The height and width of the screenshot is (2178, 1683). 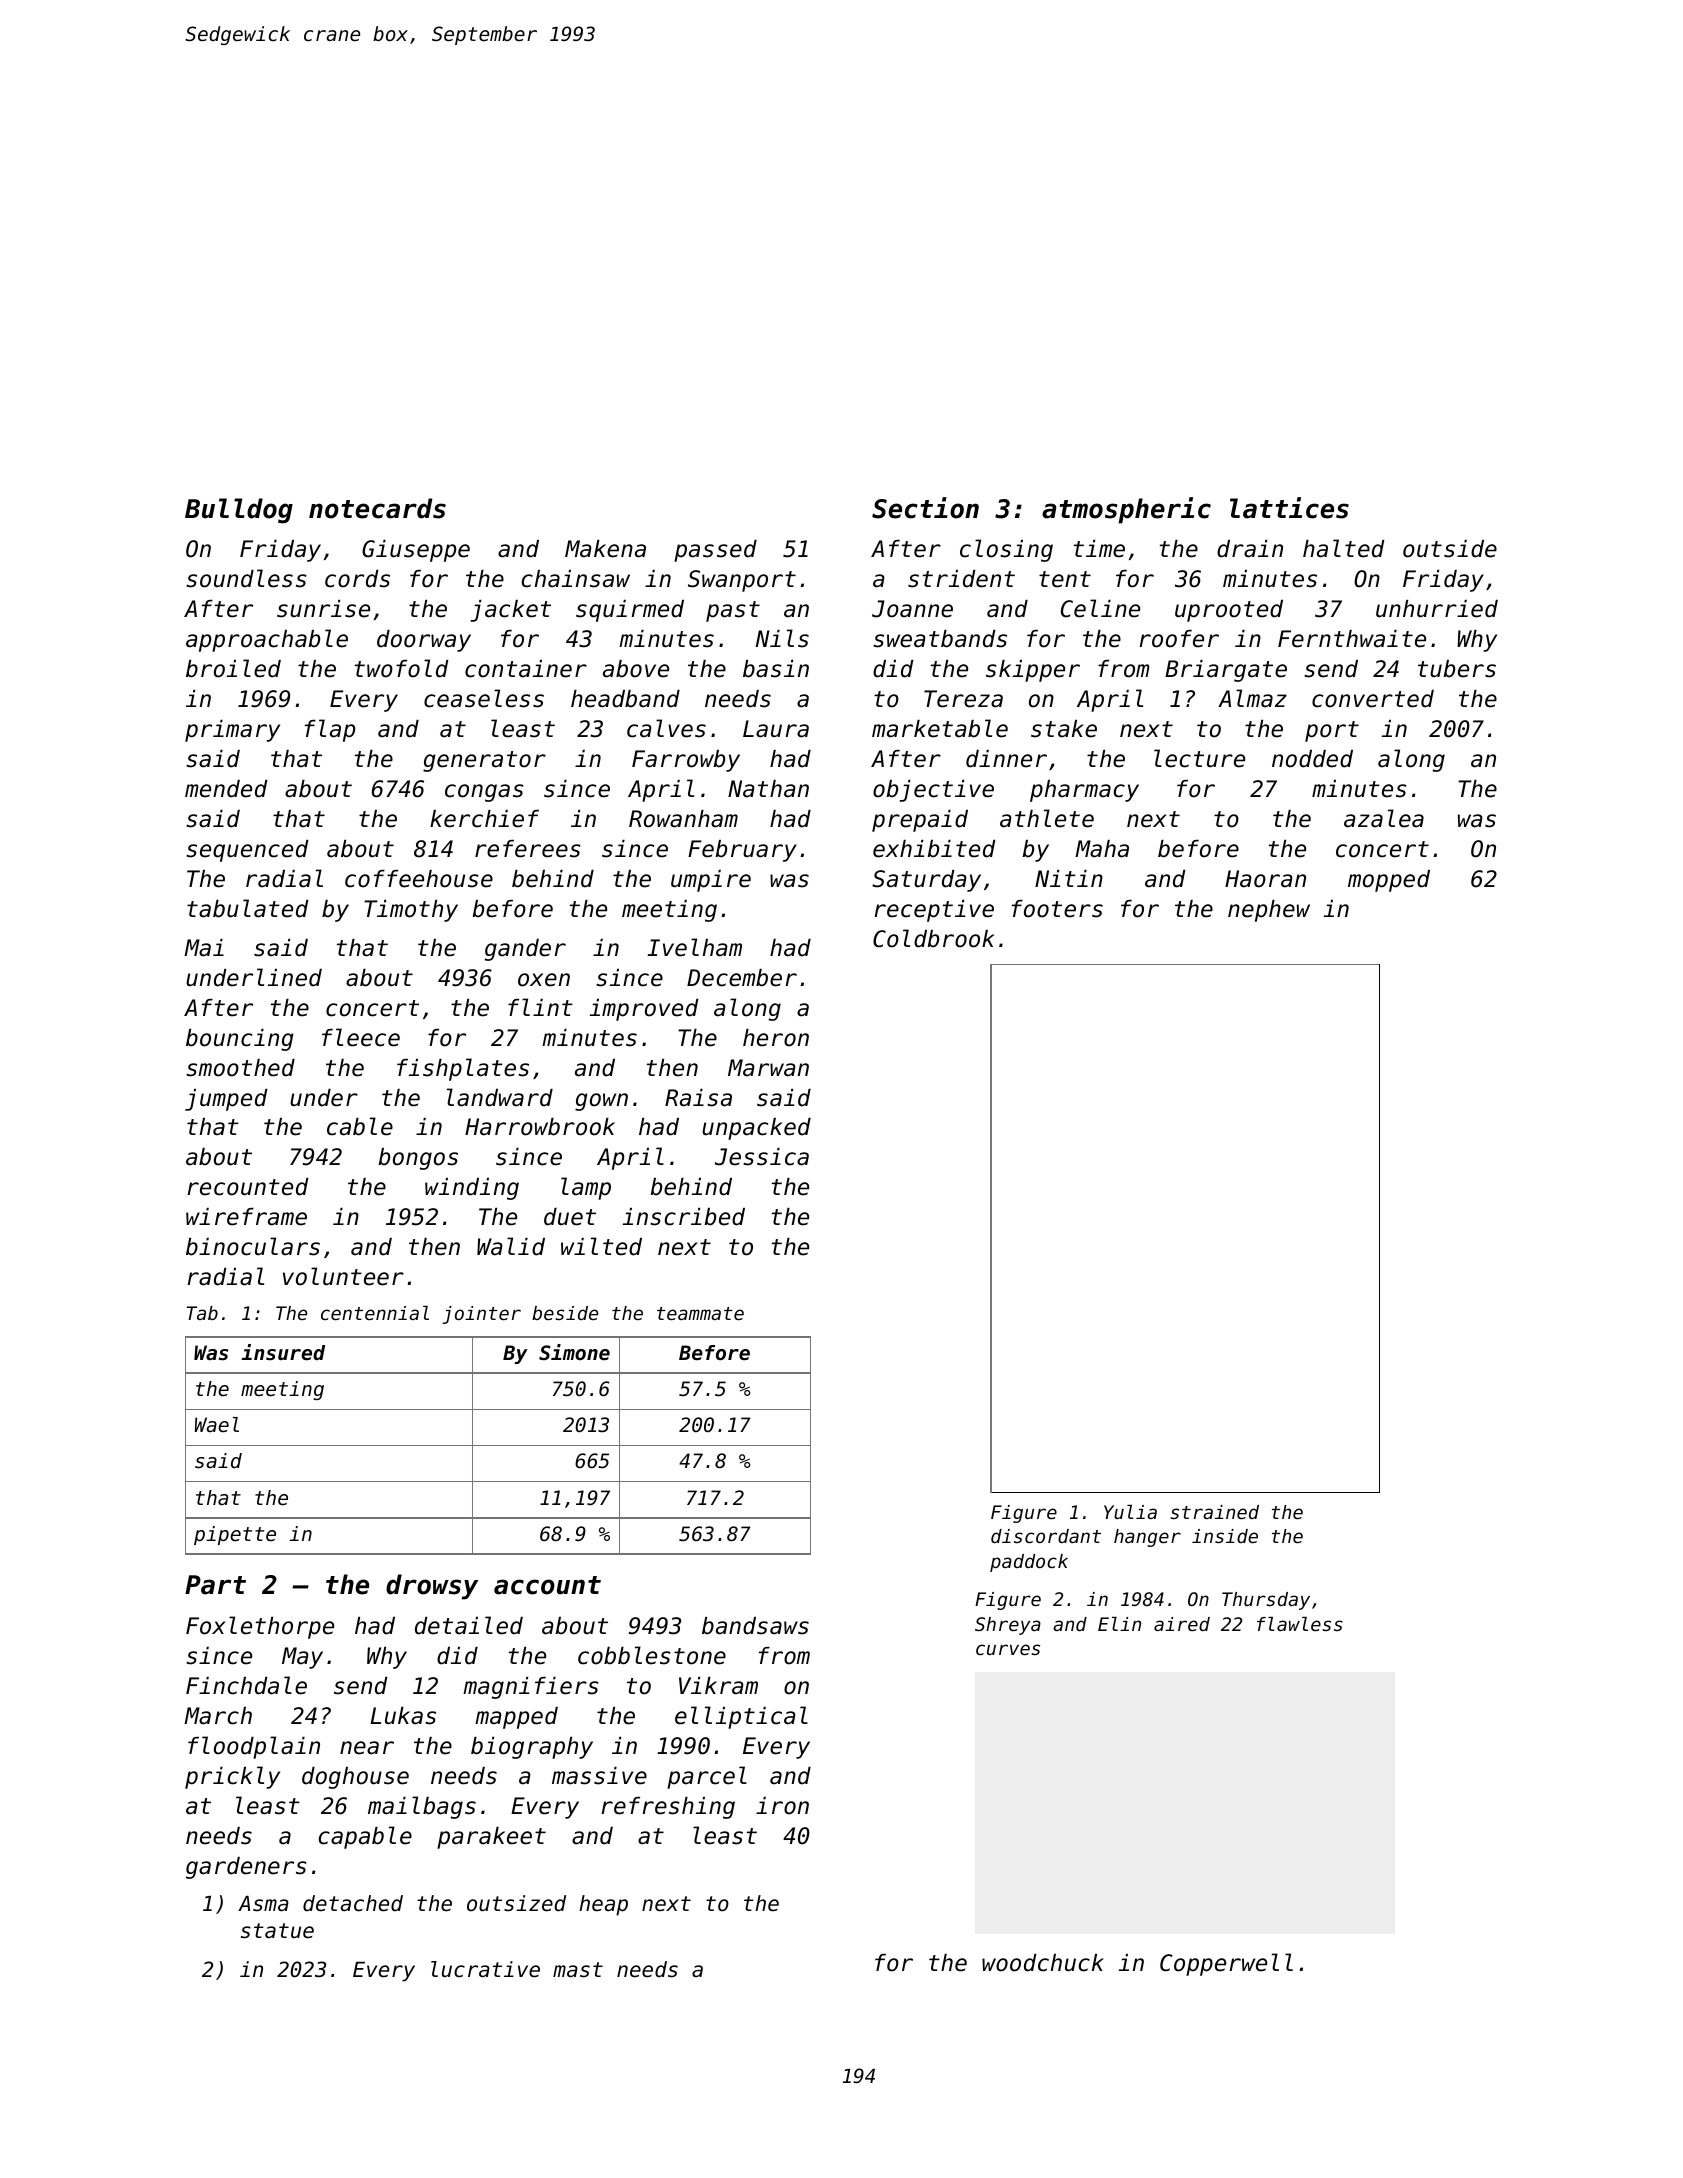 I want to click on atmospheric, so click(x=1126, y=510).
